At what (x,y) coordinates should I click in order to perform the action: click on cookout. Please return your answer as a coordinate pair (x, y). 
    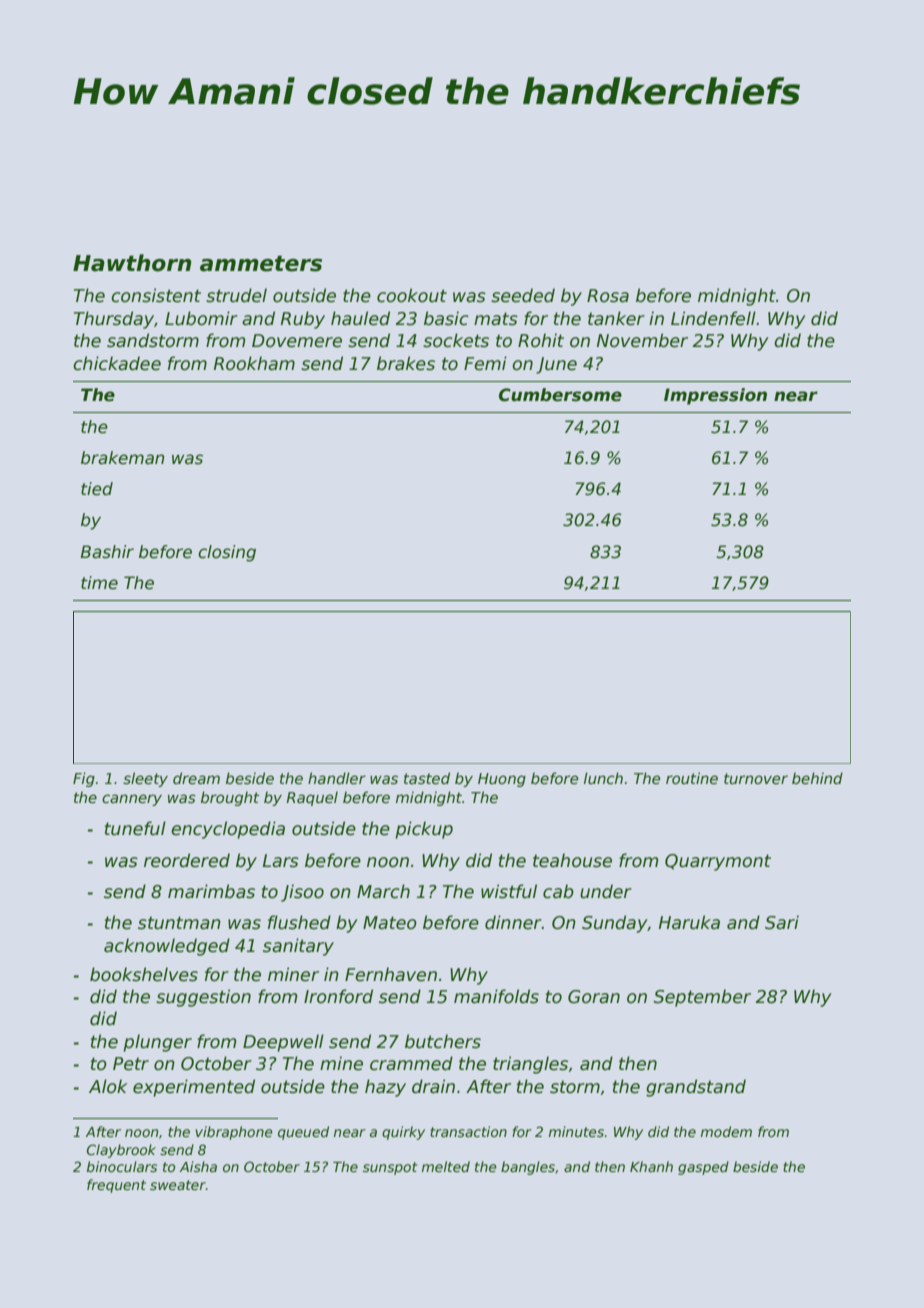
    Looking at the image, I should click on (412, 295).
